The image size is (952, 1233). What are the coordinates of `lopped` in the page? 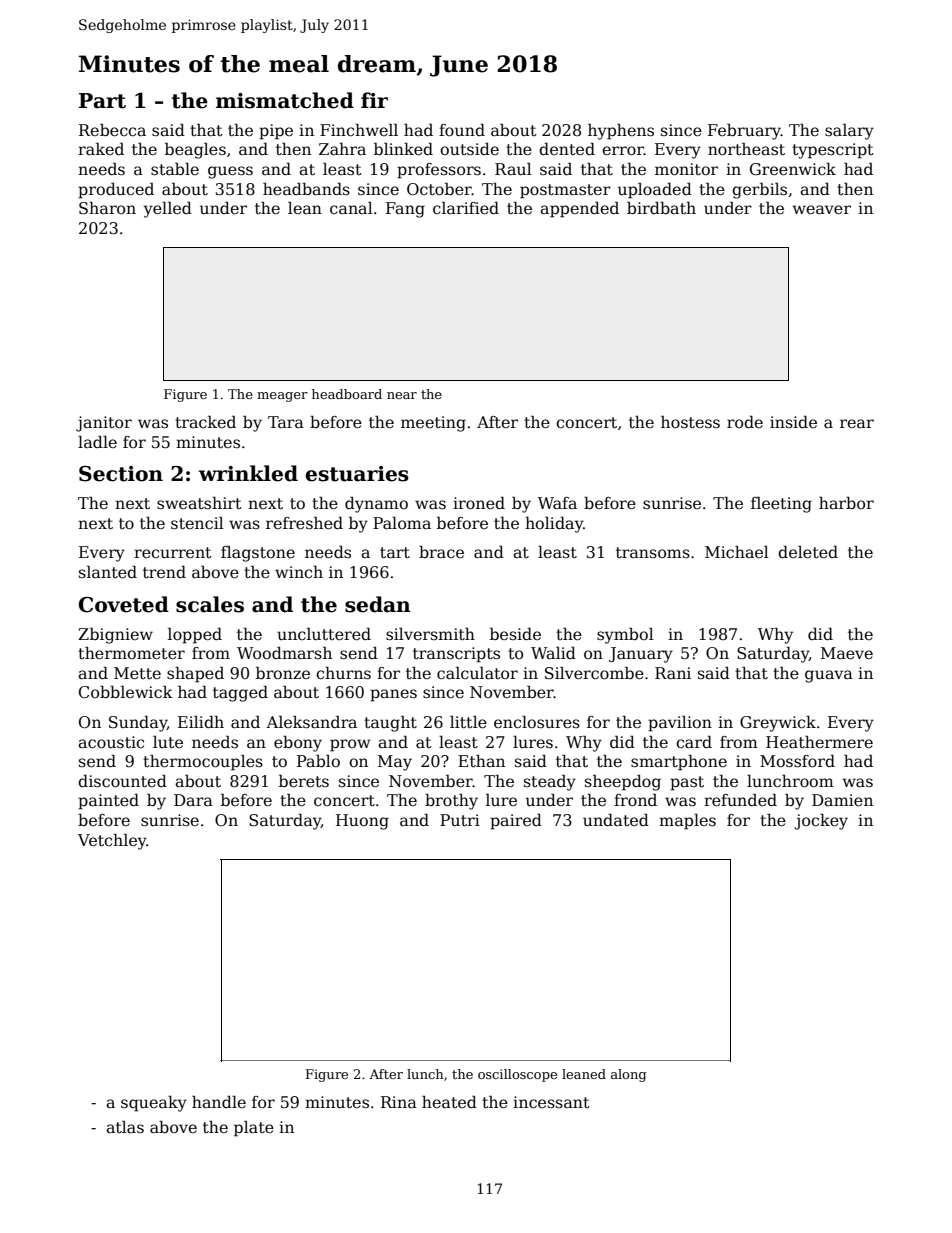 It's located at (195, 635).
